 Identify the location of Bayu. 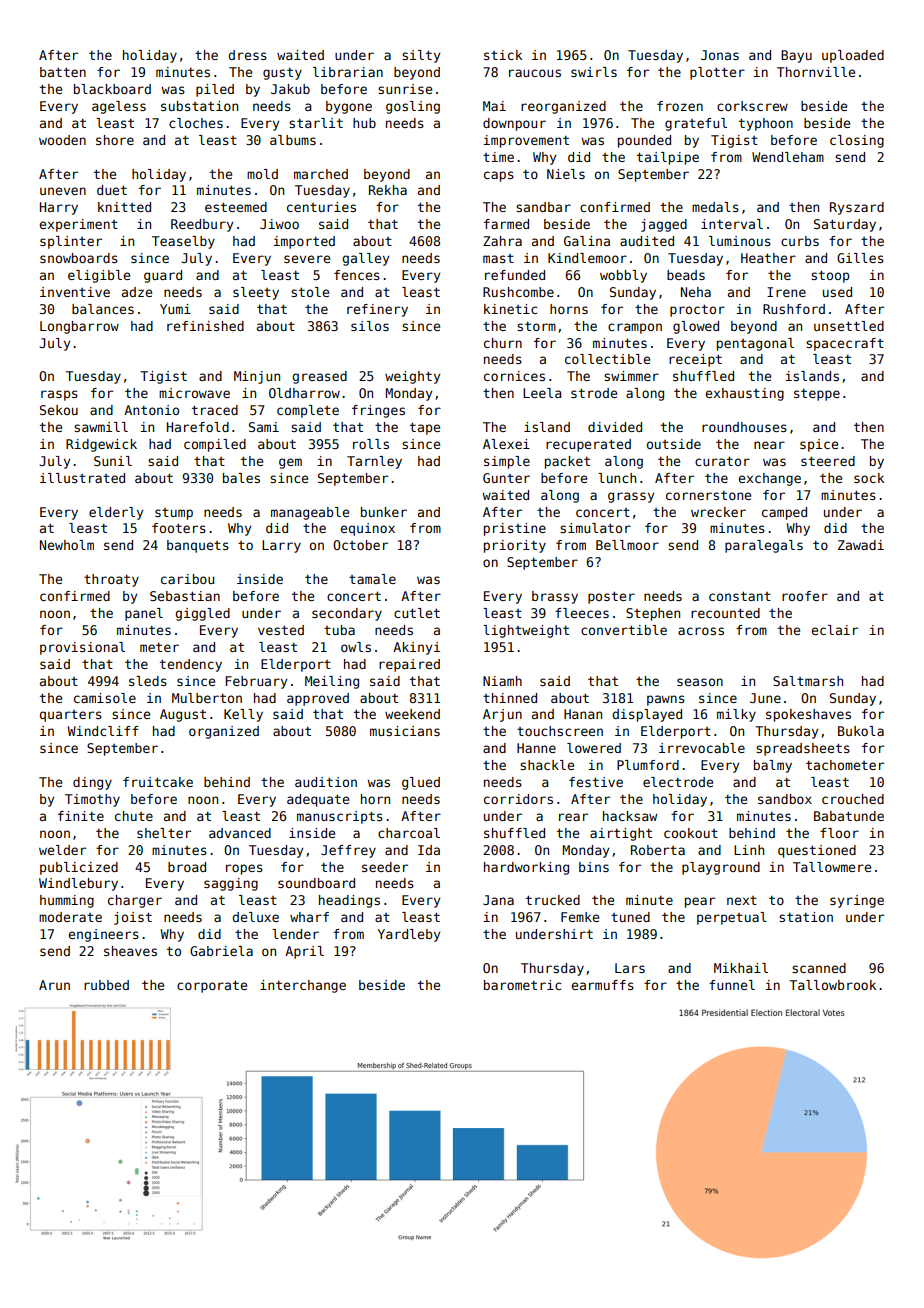
(796, 56).
